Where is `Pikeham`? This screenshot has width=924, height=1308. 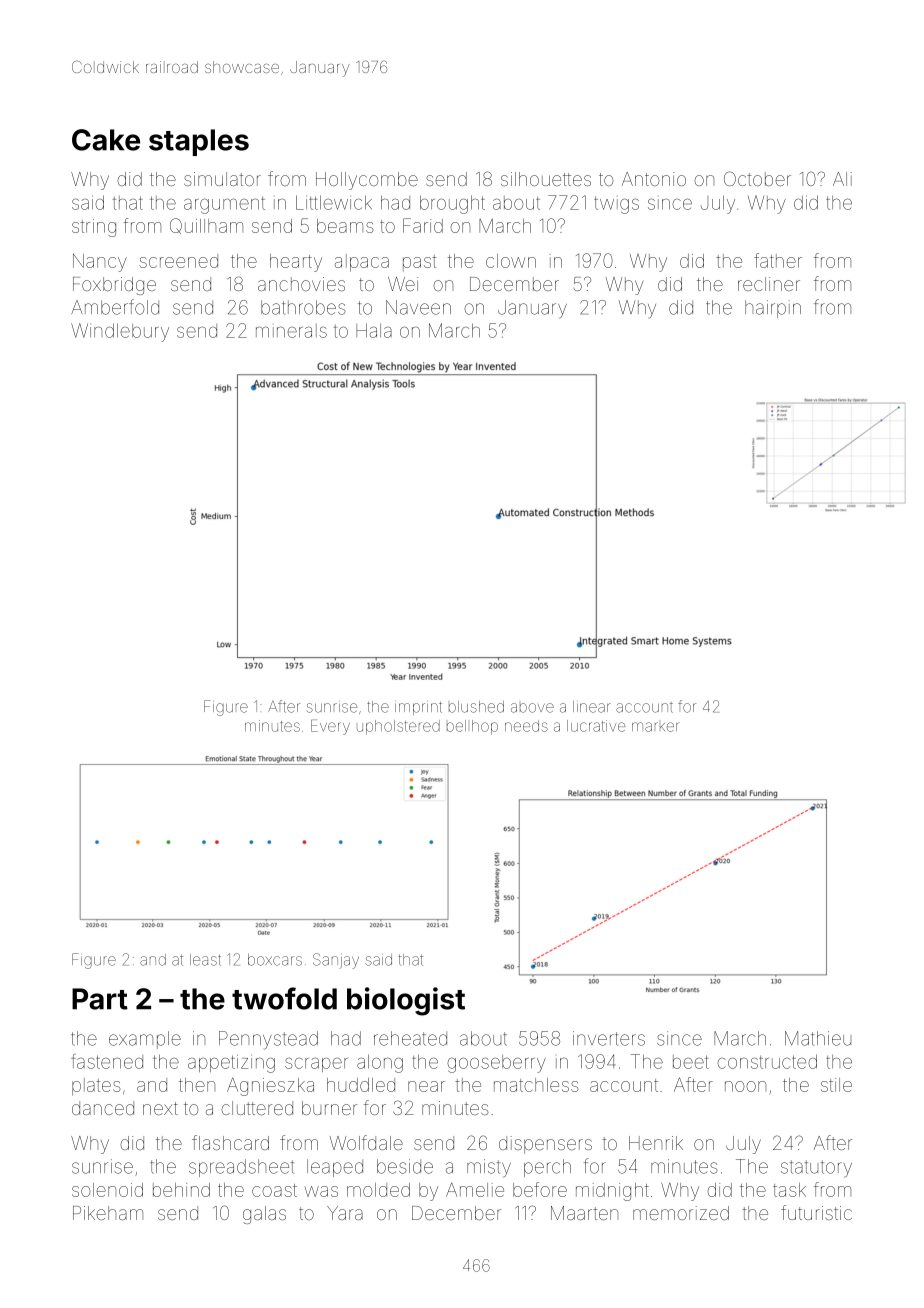 Pikeham is located at coordinates (108, 1213).
